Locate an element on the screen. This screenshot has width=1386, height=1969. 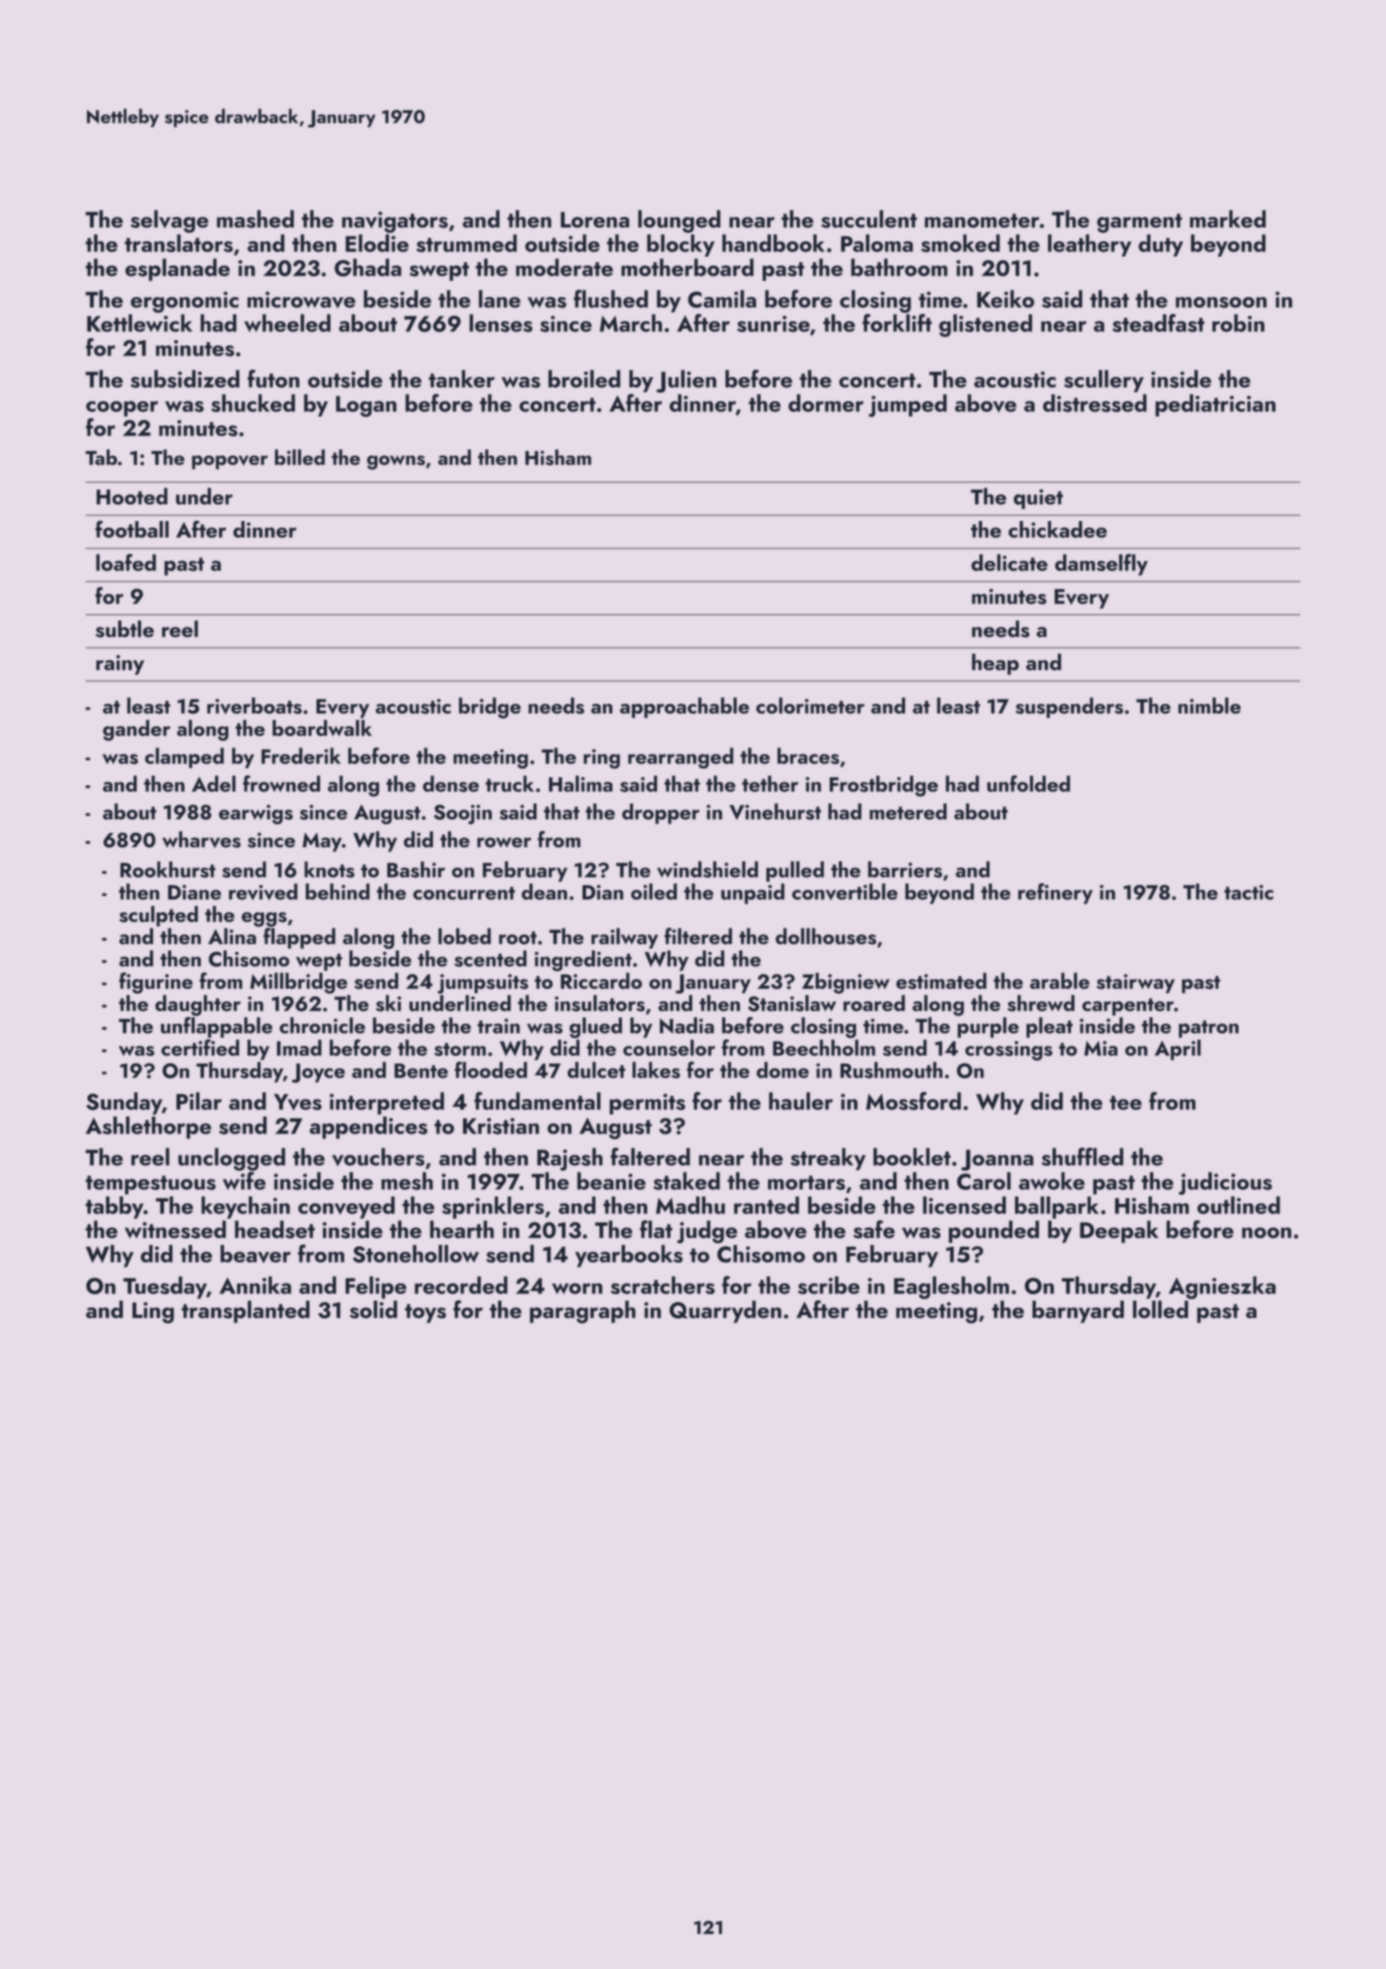
succulent is located at coordinates (869, 219).
